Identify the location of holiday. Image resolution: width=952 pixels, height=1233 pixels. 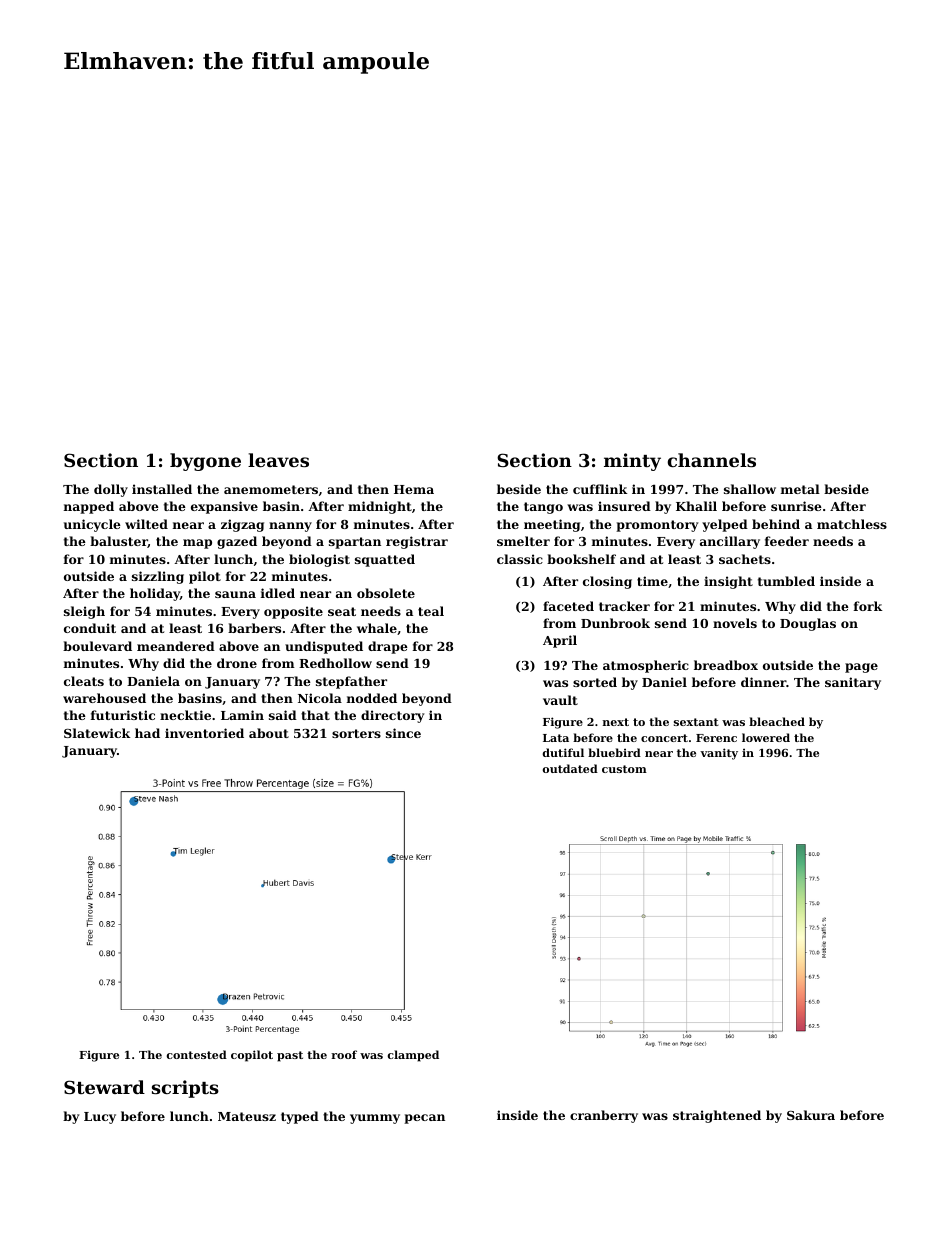
(155, 594).
